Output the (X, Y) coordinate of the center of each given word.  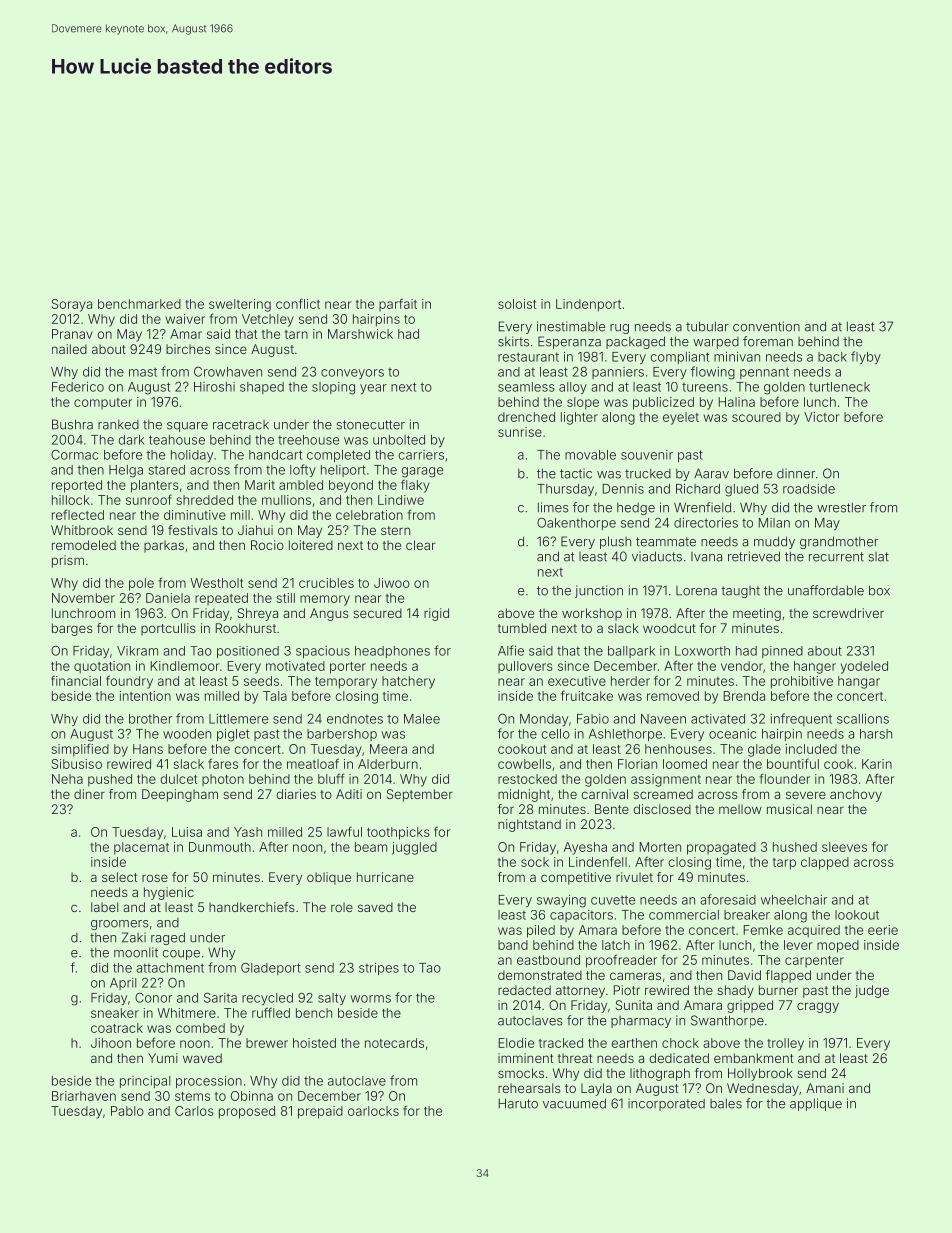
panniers (618, 373)
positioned (248, 652)
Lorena (696, 591)
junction (599, 591)
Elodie (516, 1043)
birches (188, 349)
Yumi (163, 1058)
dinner (796, 473)
